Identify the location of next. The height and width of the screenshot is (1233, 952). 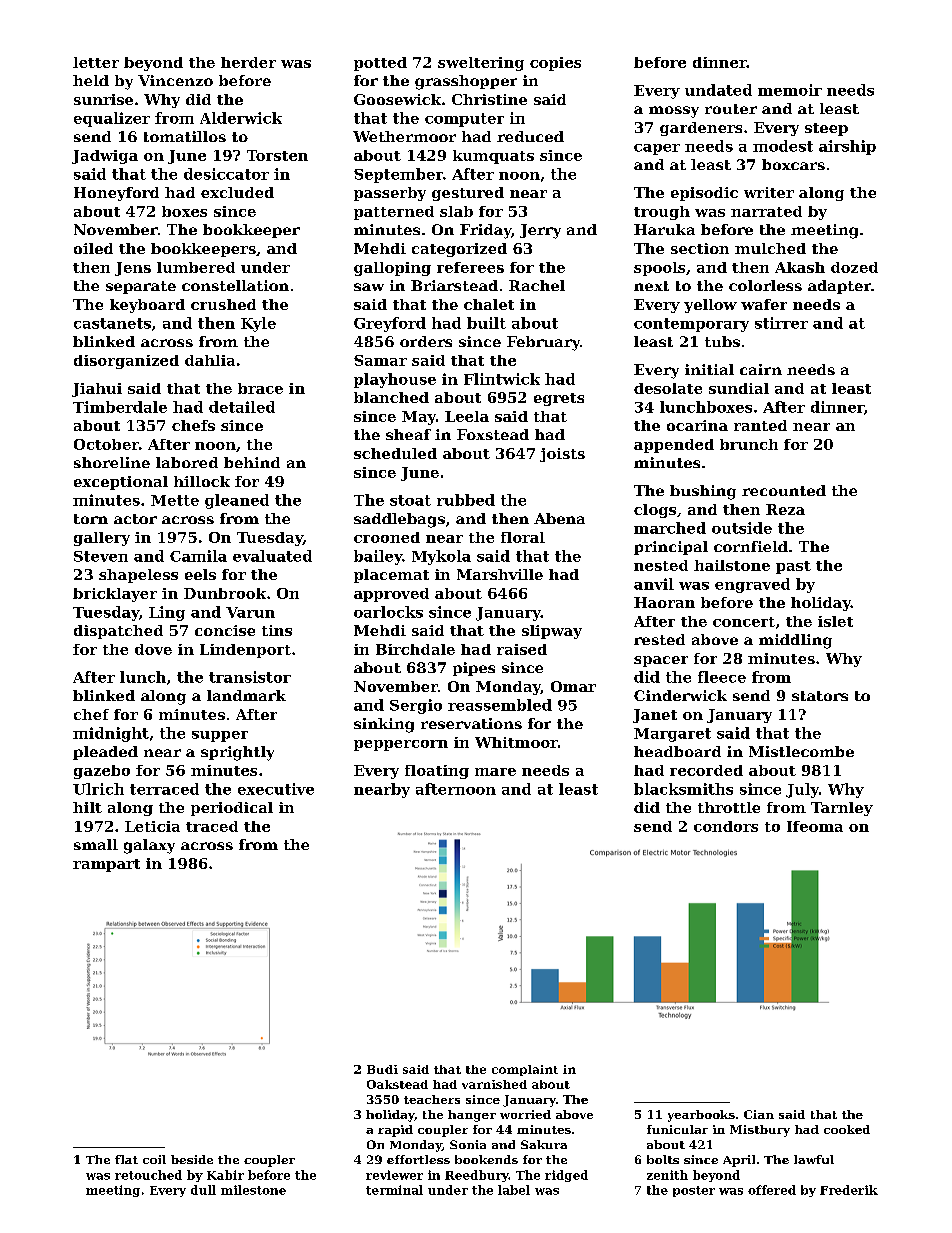
(651, 286).
